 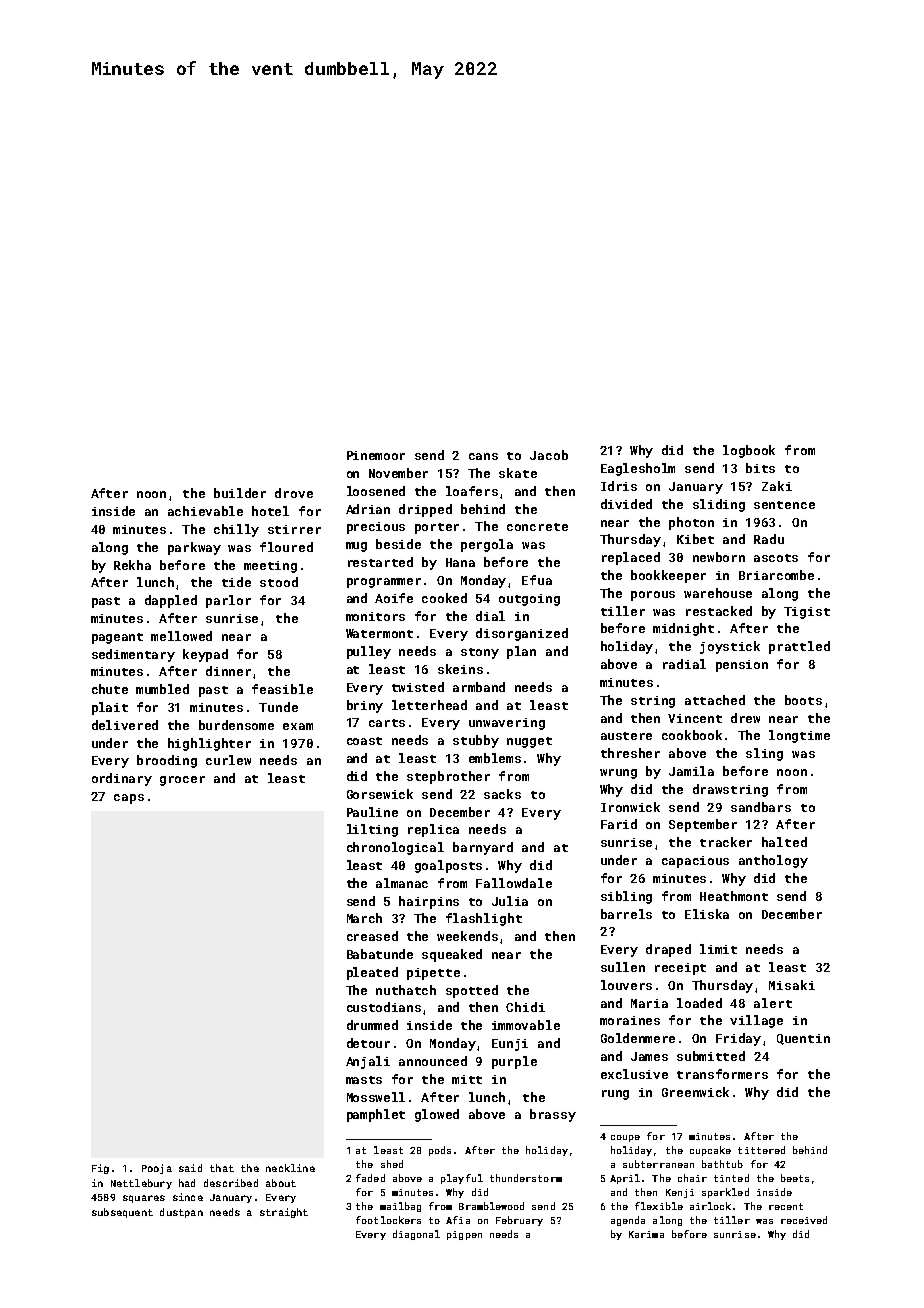 What do you see at coordinates (695, 862) in the screenshot?
I see `capacious` at bounding box center [695, 862].
